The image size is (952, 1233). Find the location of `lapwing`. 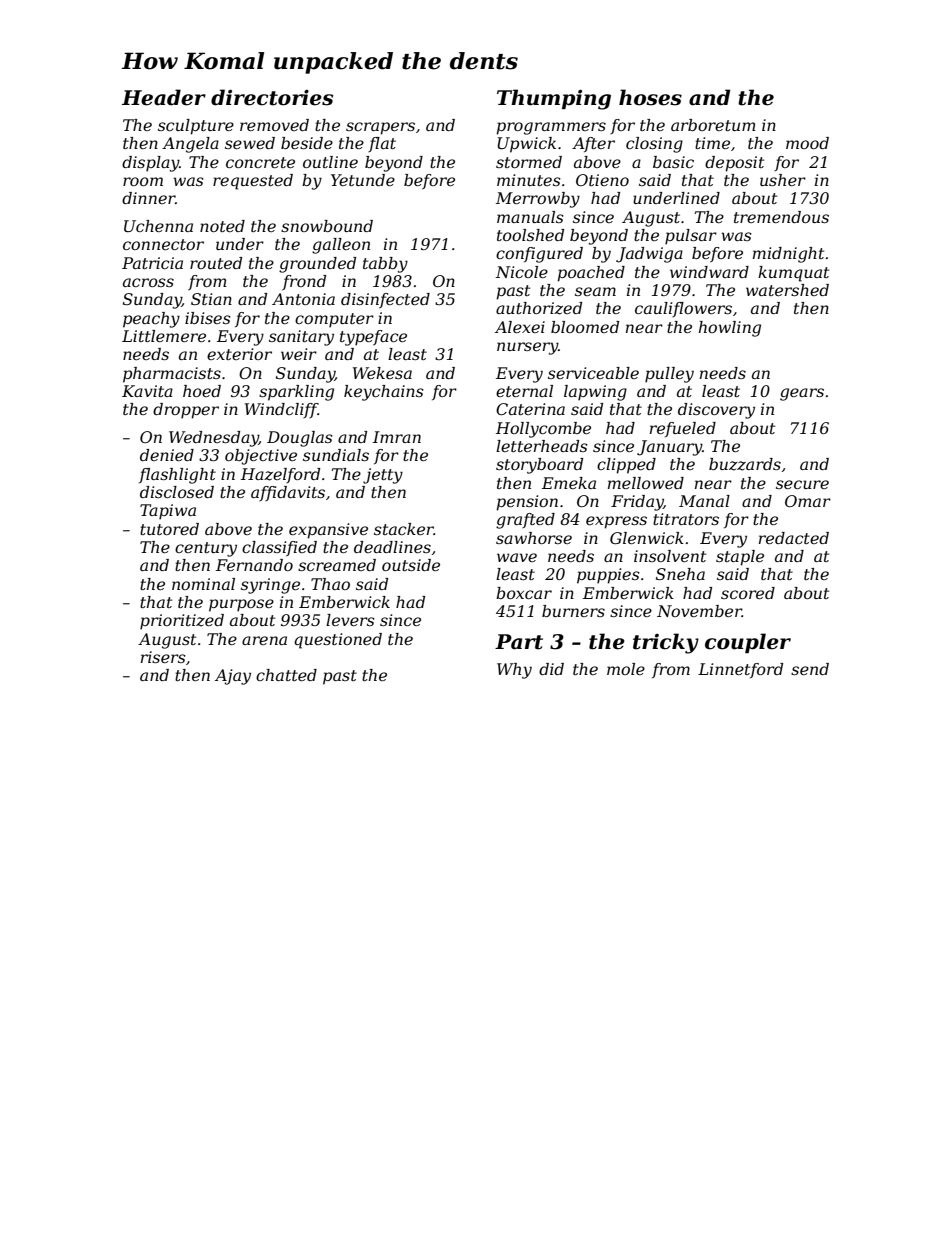

lapwing is located at coordinates (595, 393).
